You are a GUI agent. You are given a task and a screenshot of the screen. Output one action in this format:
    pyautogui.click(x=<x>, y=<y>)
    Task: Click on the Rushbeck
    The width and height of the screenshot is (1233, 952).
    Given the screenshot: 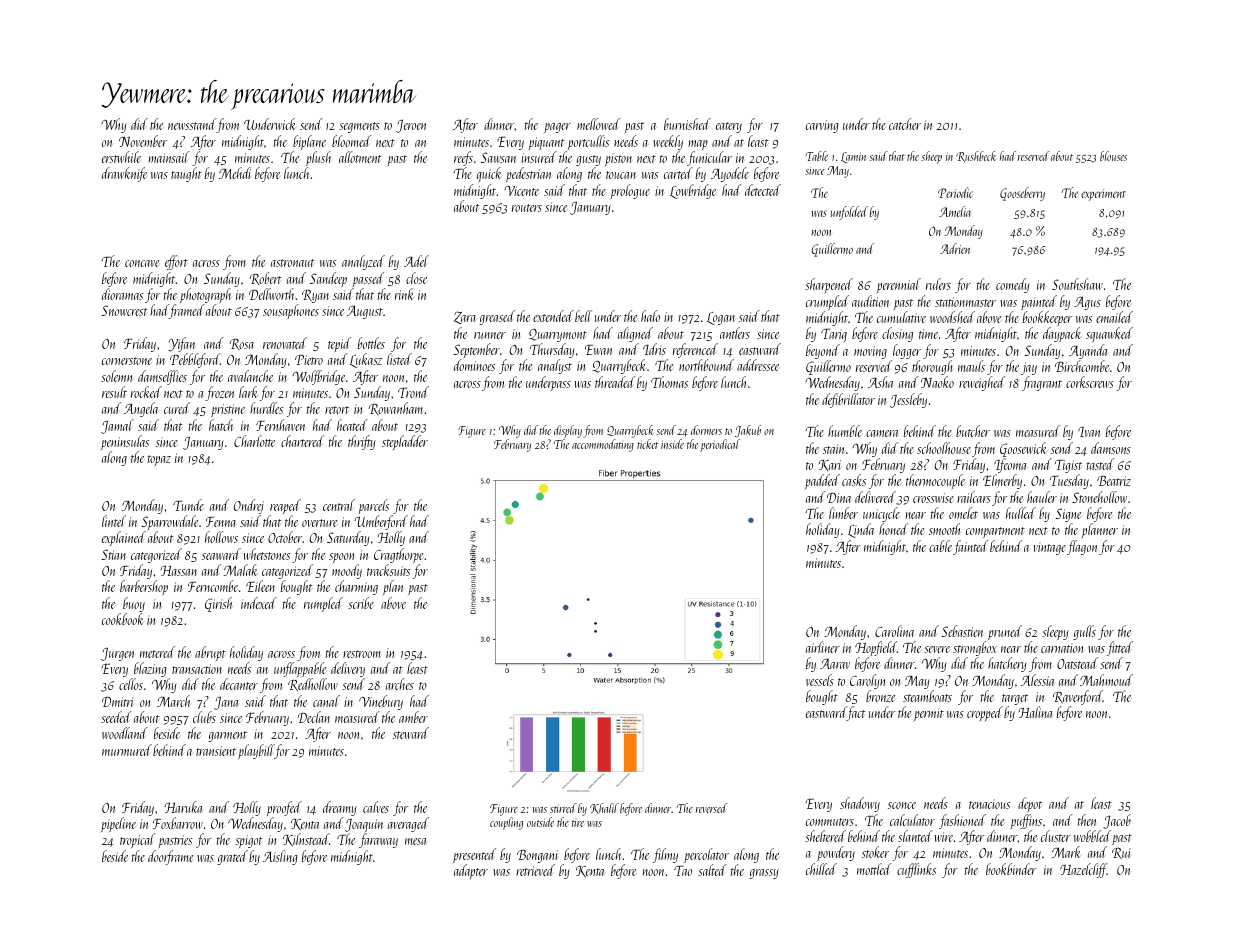 What is the action you would take?
    pyautogui.click(x=976, y=156)
